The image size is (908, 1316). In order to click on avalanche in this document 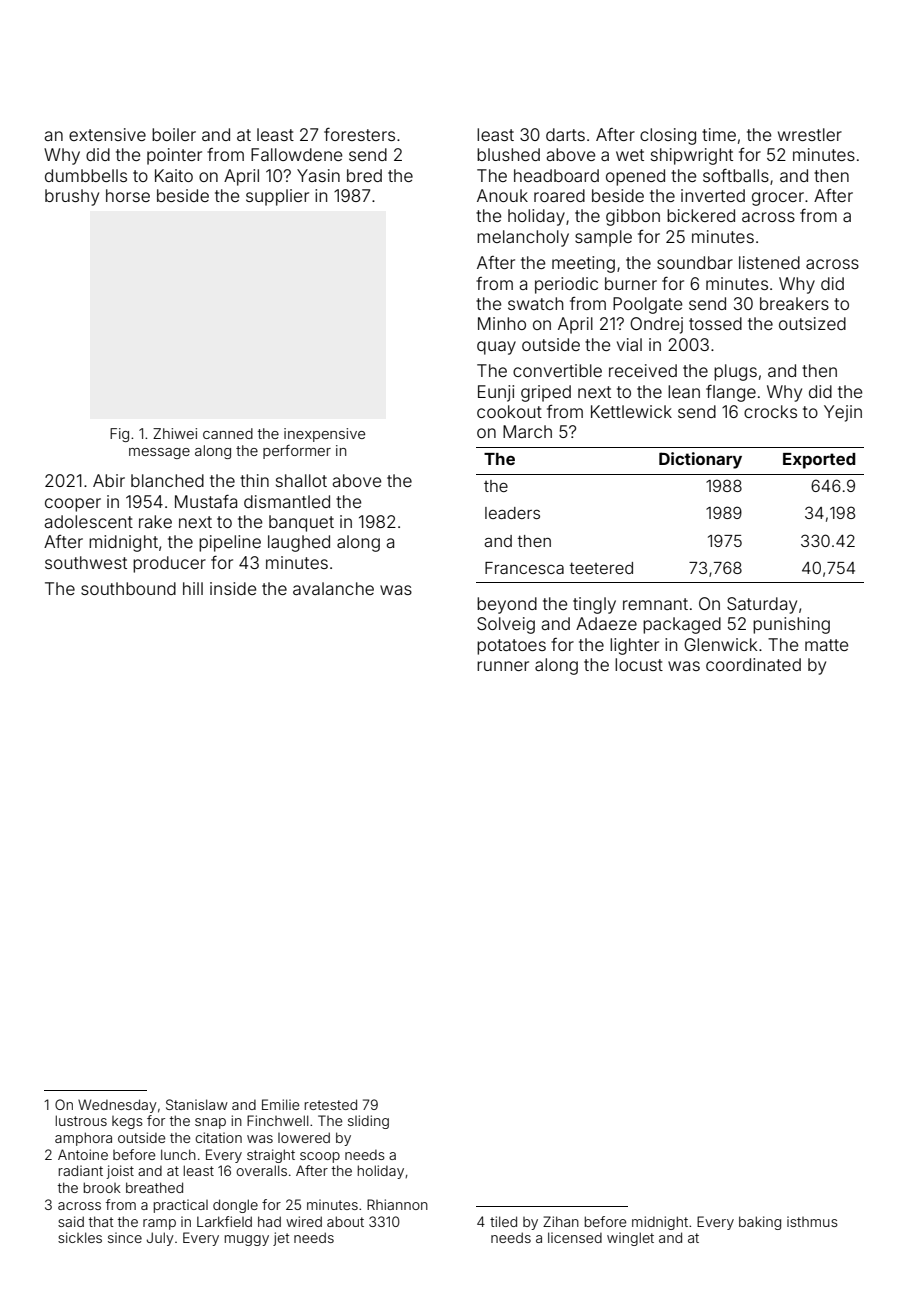, I will do `click(333, 588)`.
